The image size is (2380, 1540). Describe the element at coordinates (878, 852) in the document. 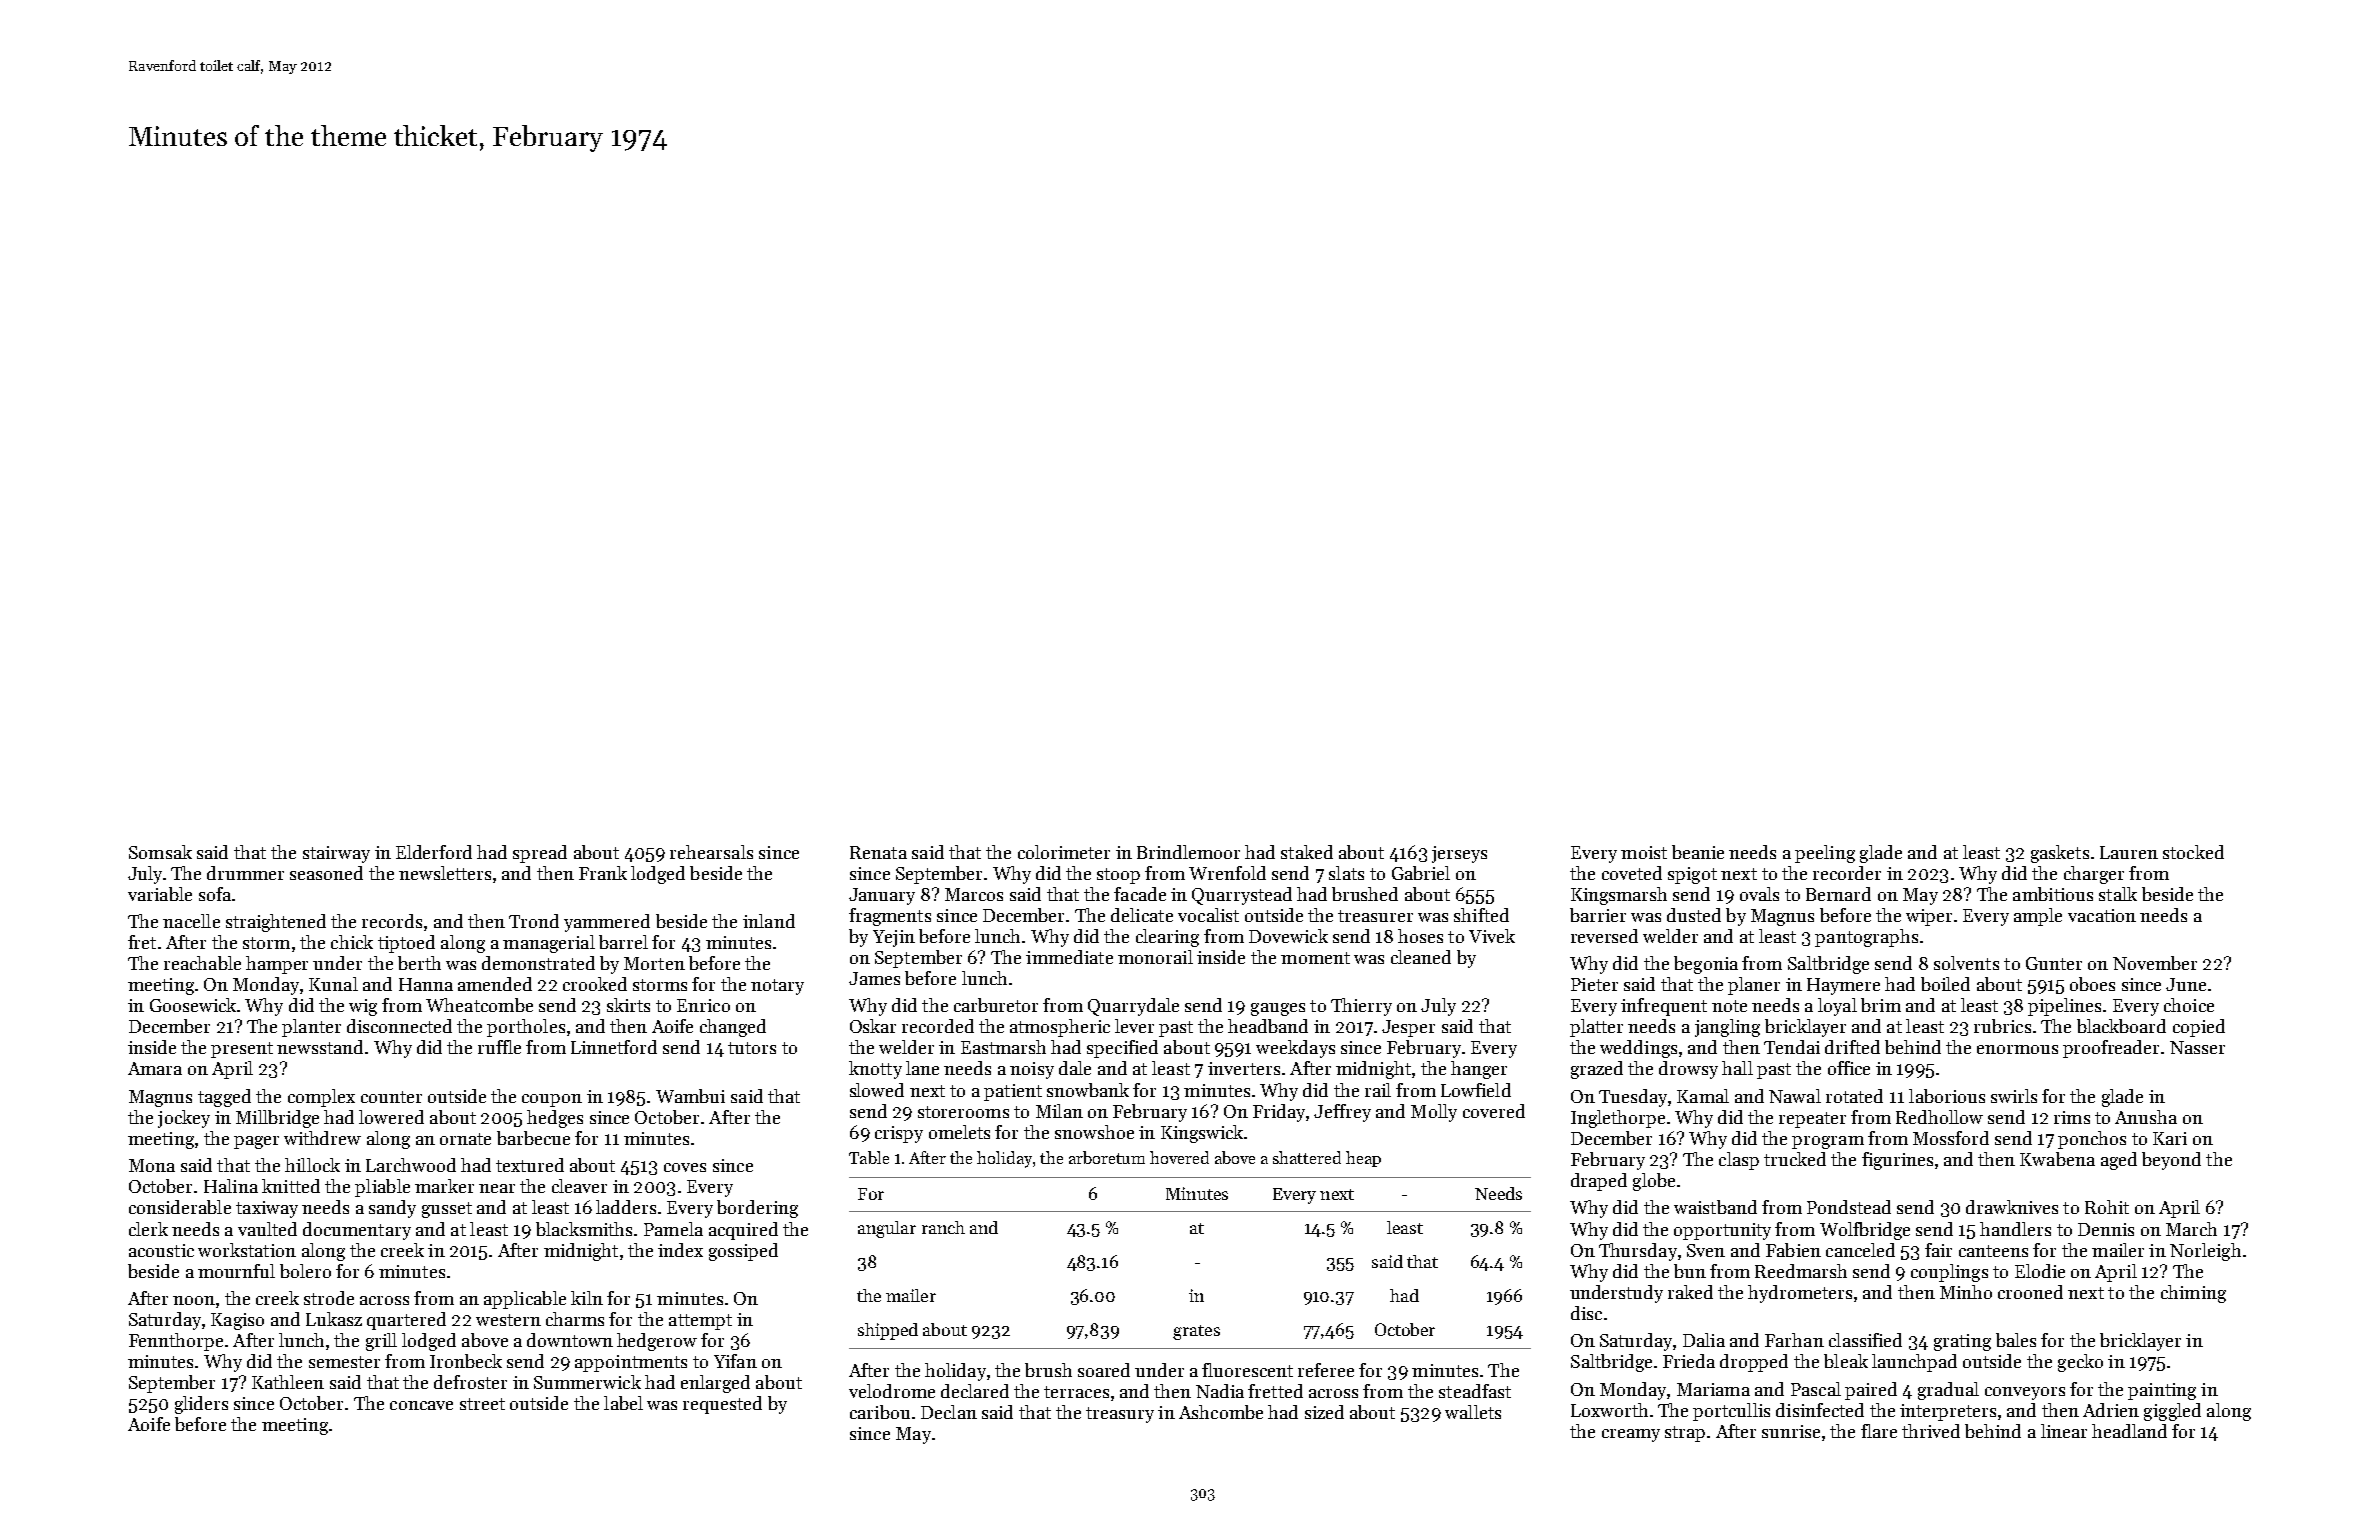

I see `Renata` at that location.
